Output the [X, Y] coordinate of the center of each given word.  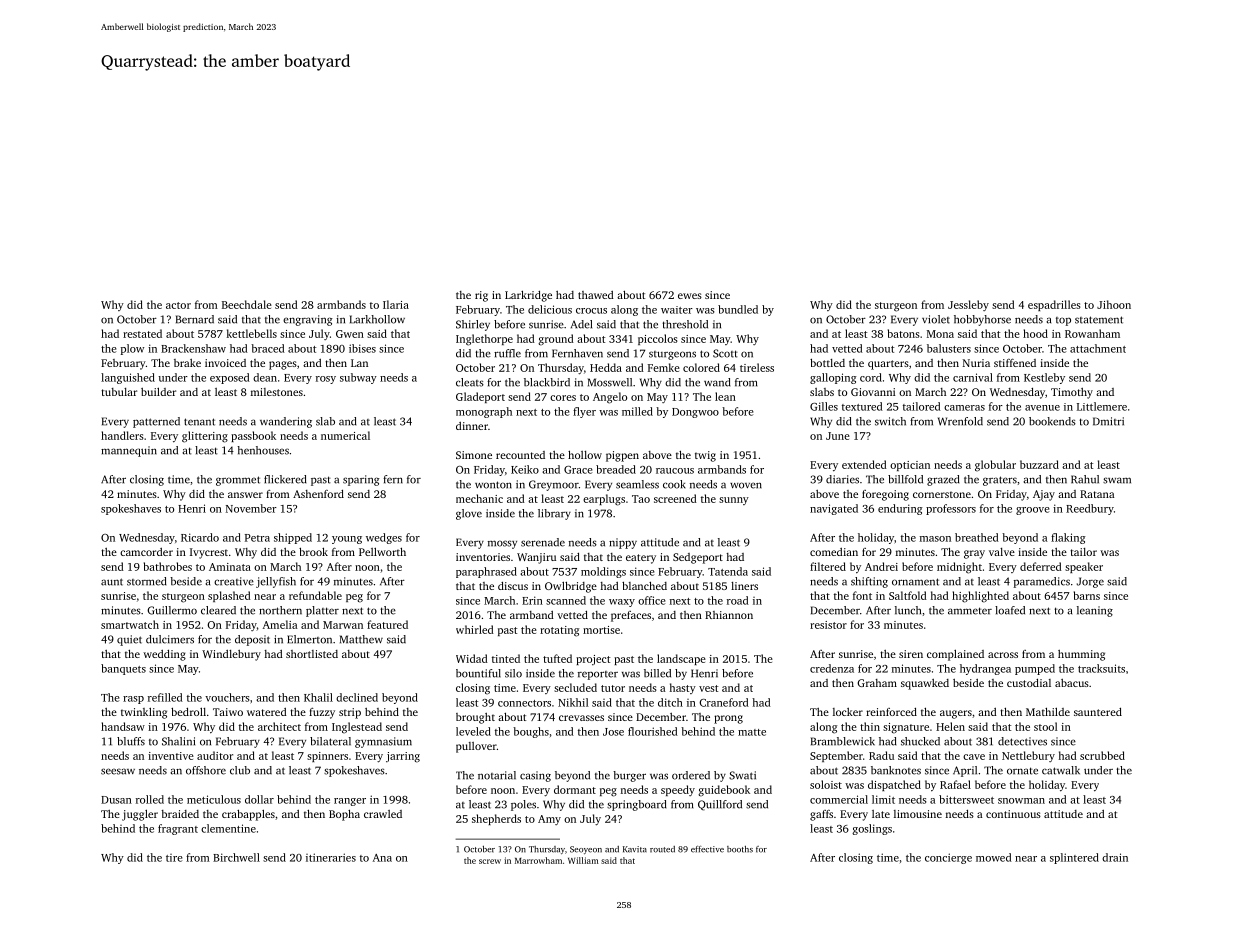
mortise [601, 630]
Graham [877, 683]
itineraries [331, 857]
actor [178, 305]
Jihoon [1114, 304]
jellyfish [276, 582]
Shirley [473, 325]
